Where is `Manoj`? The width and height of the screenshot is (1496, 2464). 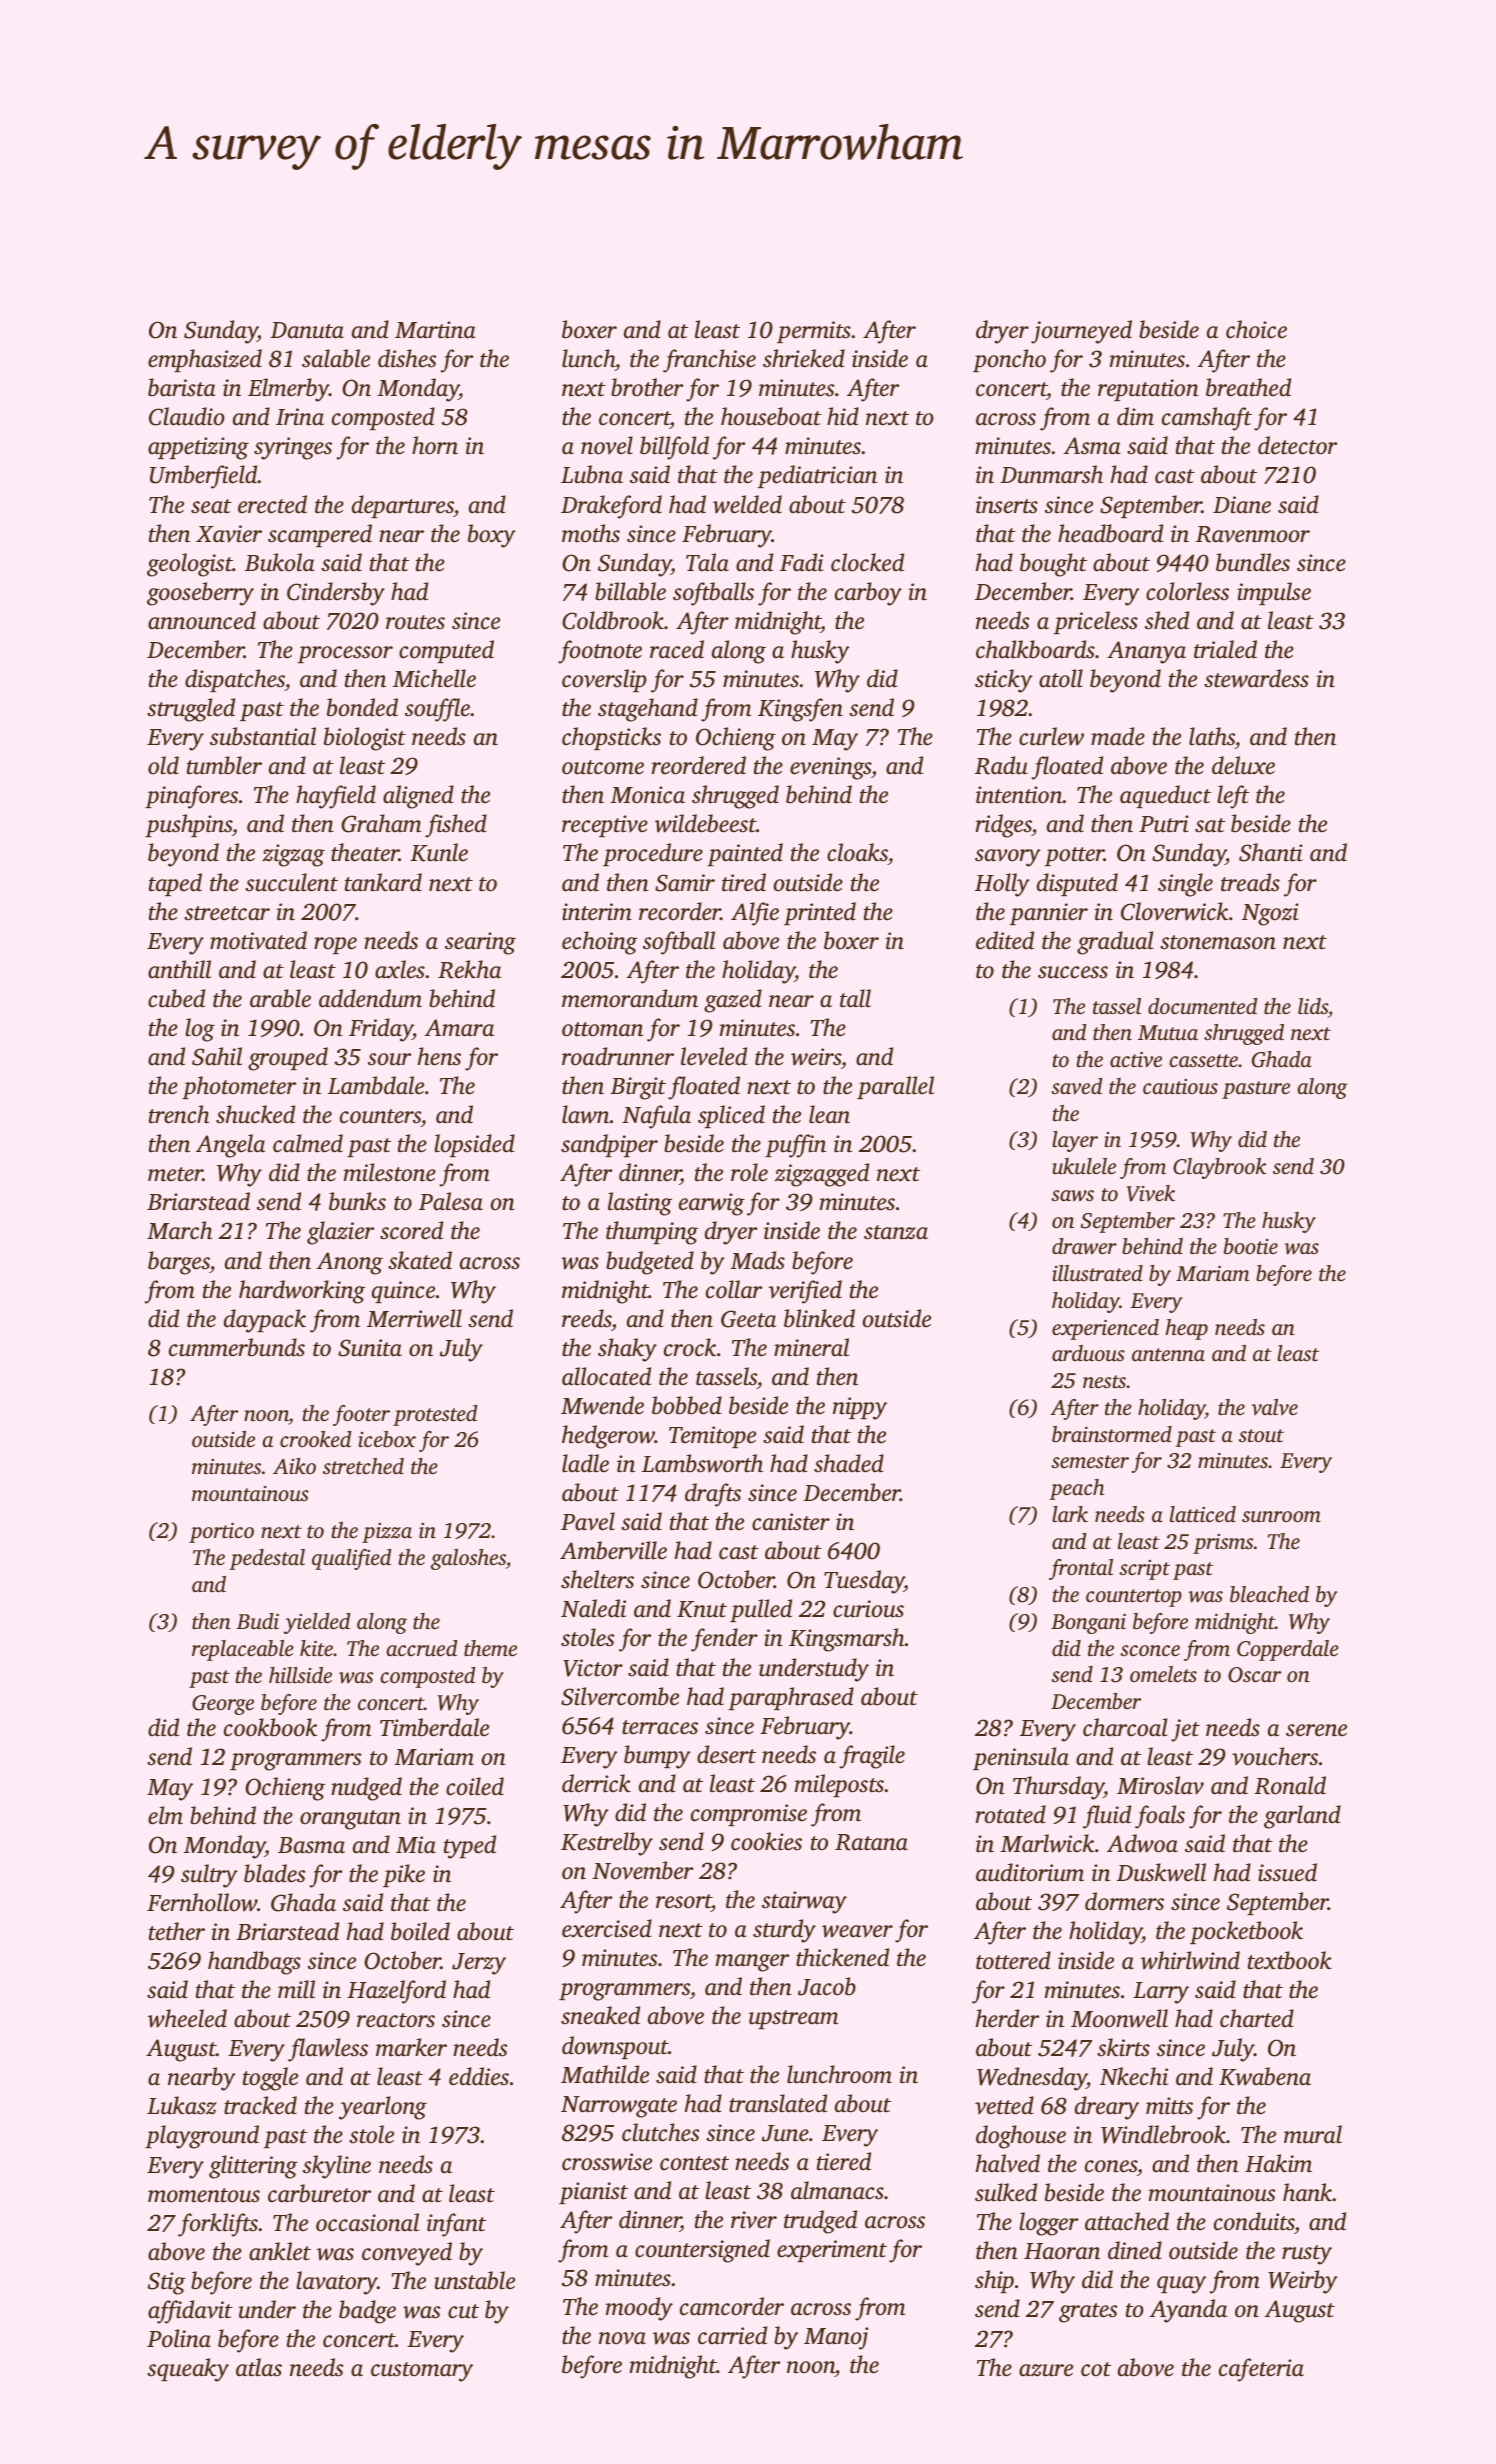
Manoj is located at coordinates (836, 2338).
